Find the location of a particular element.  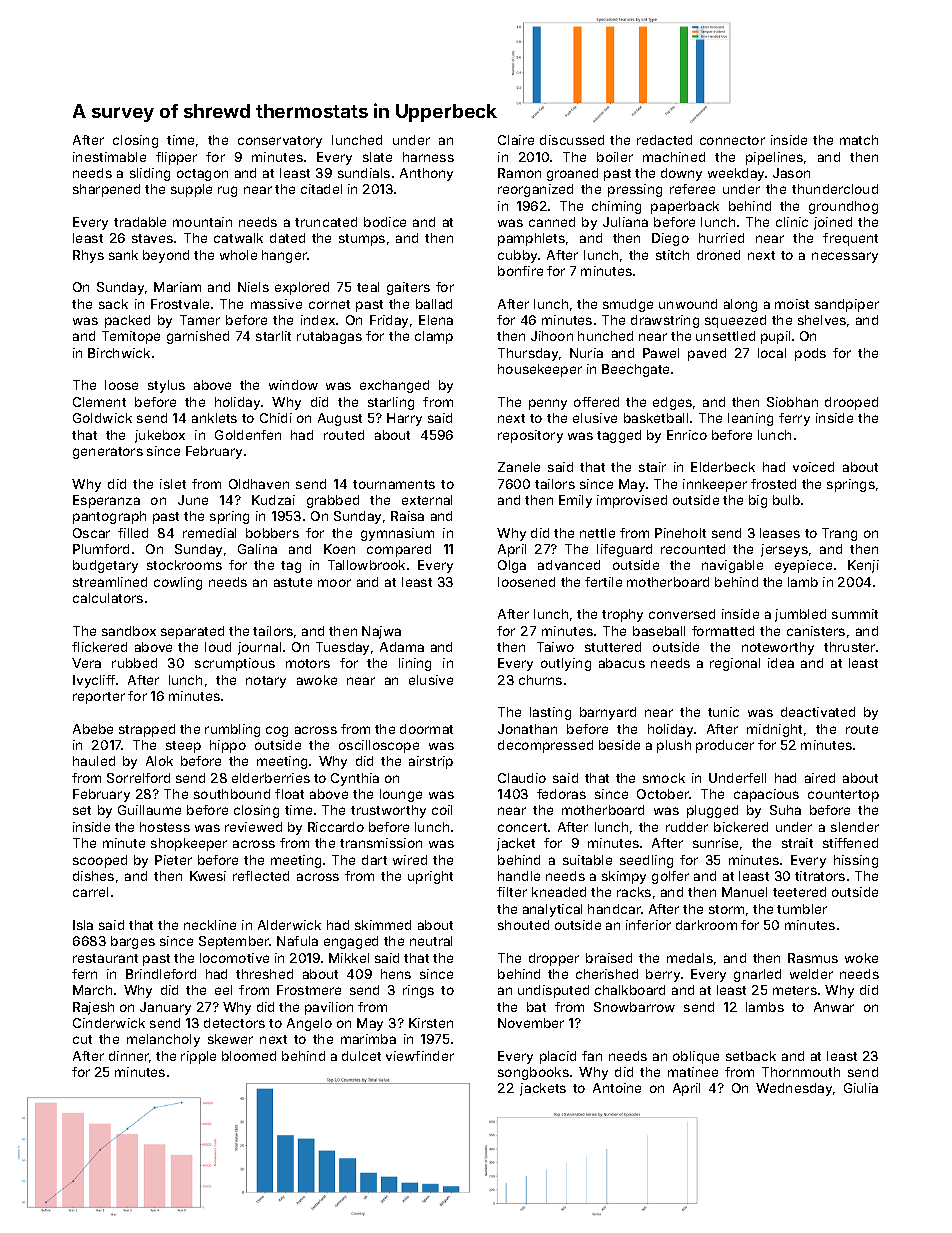

groaned is located at coordinates (572, 174).
